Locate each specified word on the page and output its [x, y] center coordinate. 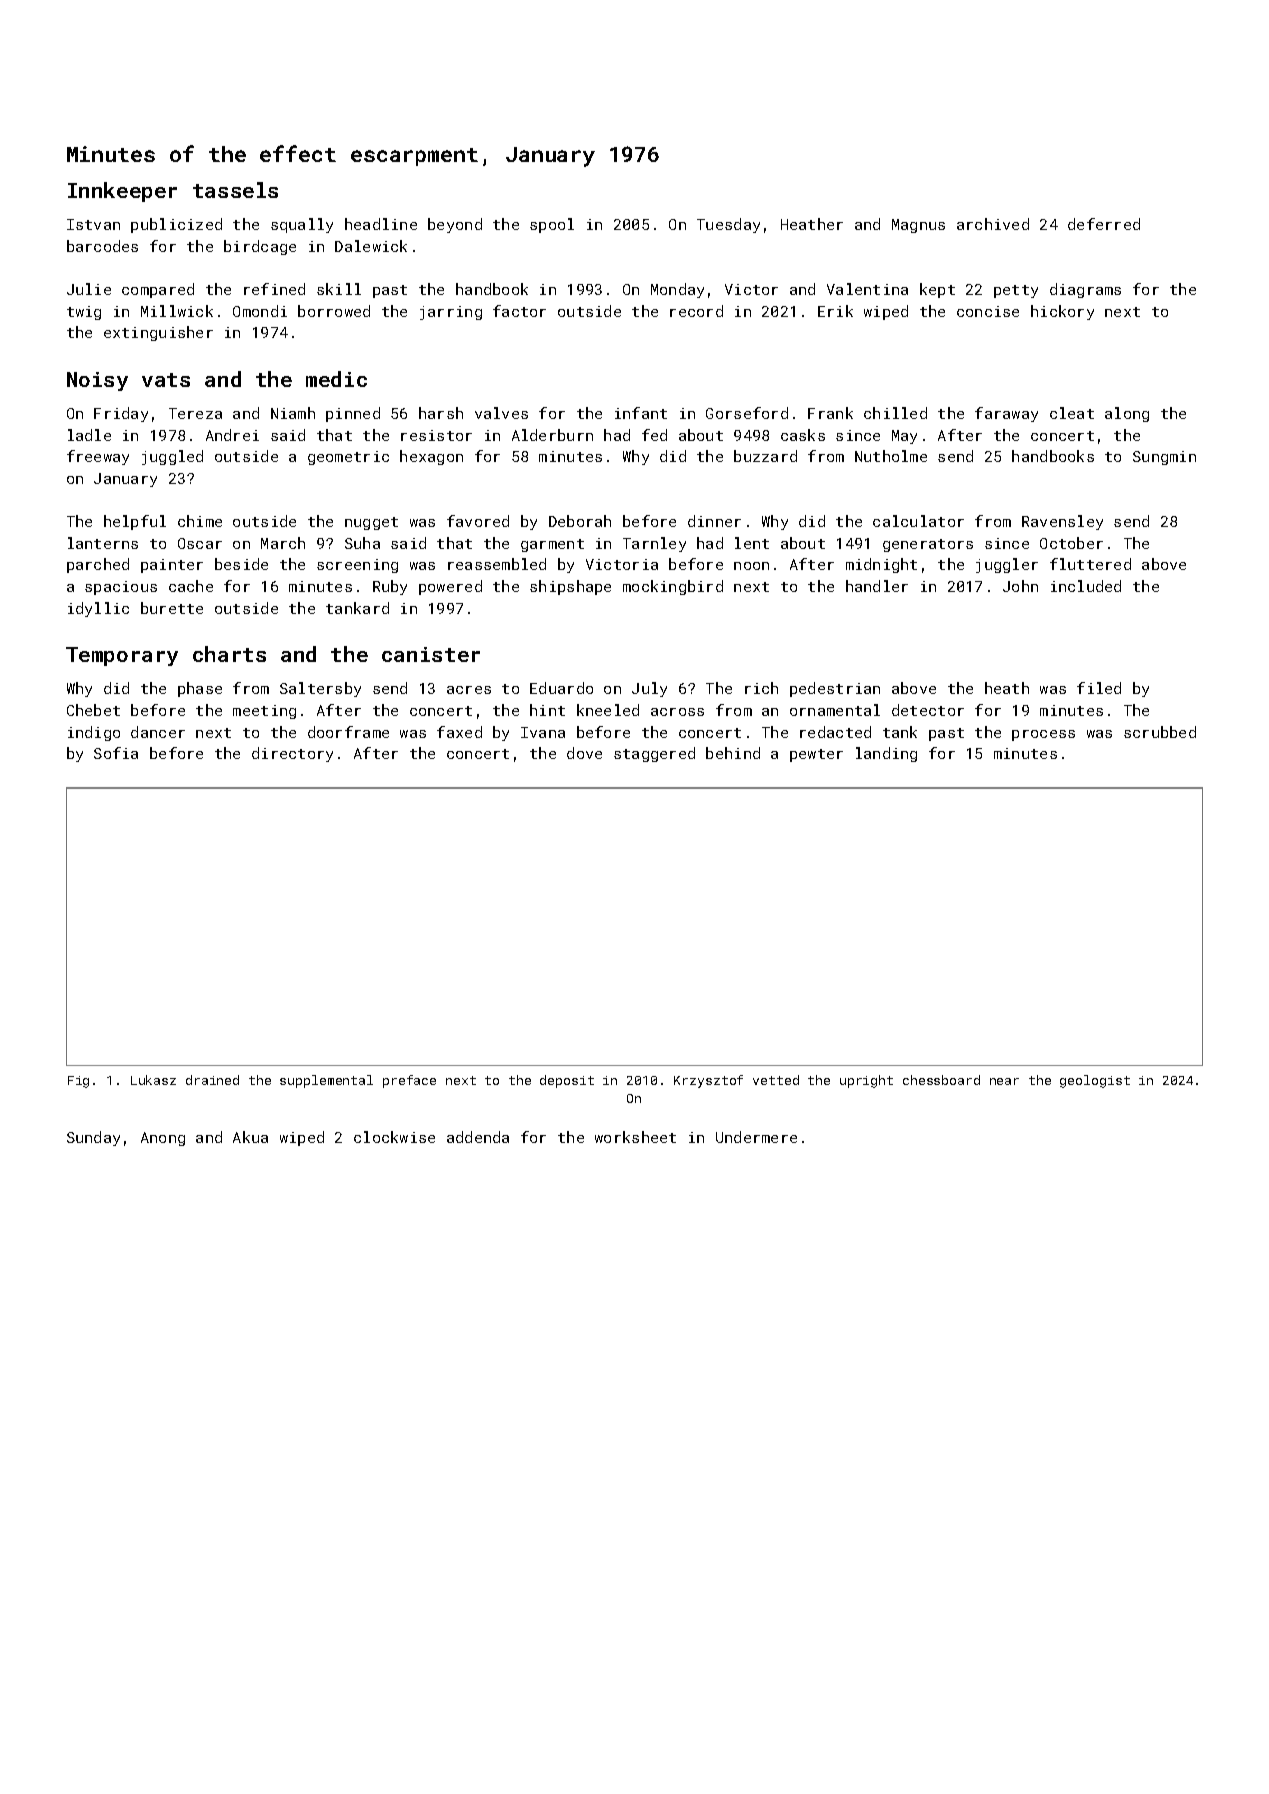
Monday [677, 290]
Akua [250, 1137]
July [649, 689]
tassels [235, 190]
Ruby [390, 587]
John [1020, 586]
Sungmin [1164, 458]
